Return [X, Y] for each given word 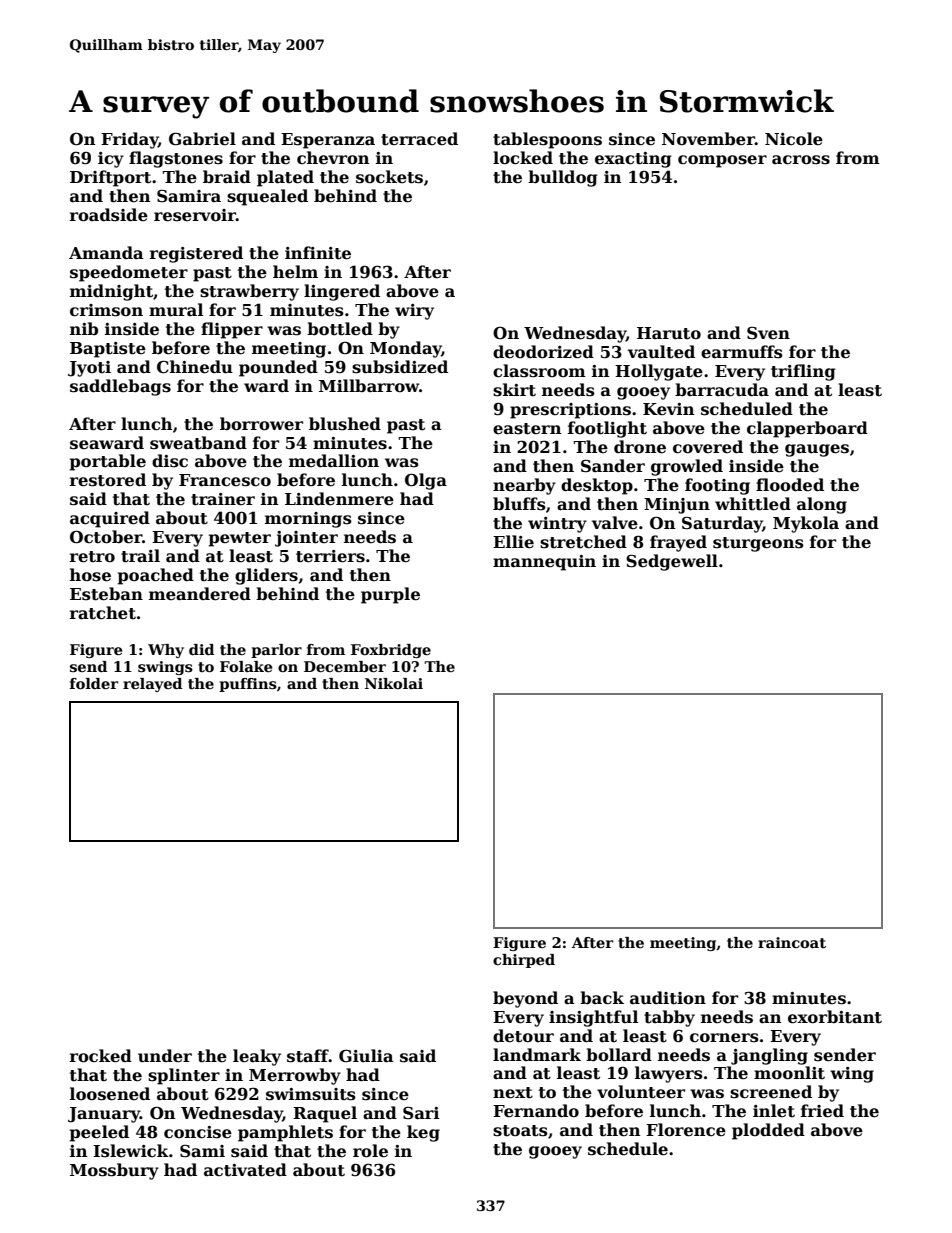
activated [245, 1170]
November [708, 139]
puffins [248, 685]
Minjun [677, 506]
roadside [109, 215]
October [106, 537]
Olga [426, 481]
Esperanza [328, 141]
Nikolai [394, 683]
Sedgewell [672, 562]
